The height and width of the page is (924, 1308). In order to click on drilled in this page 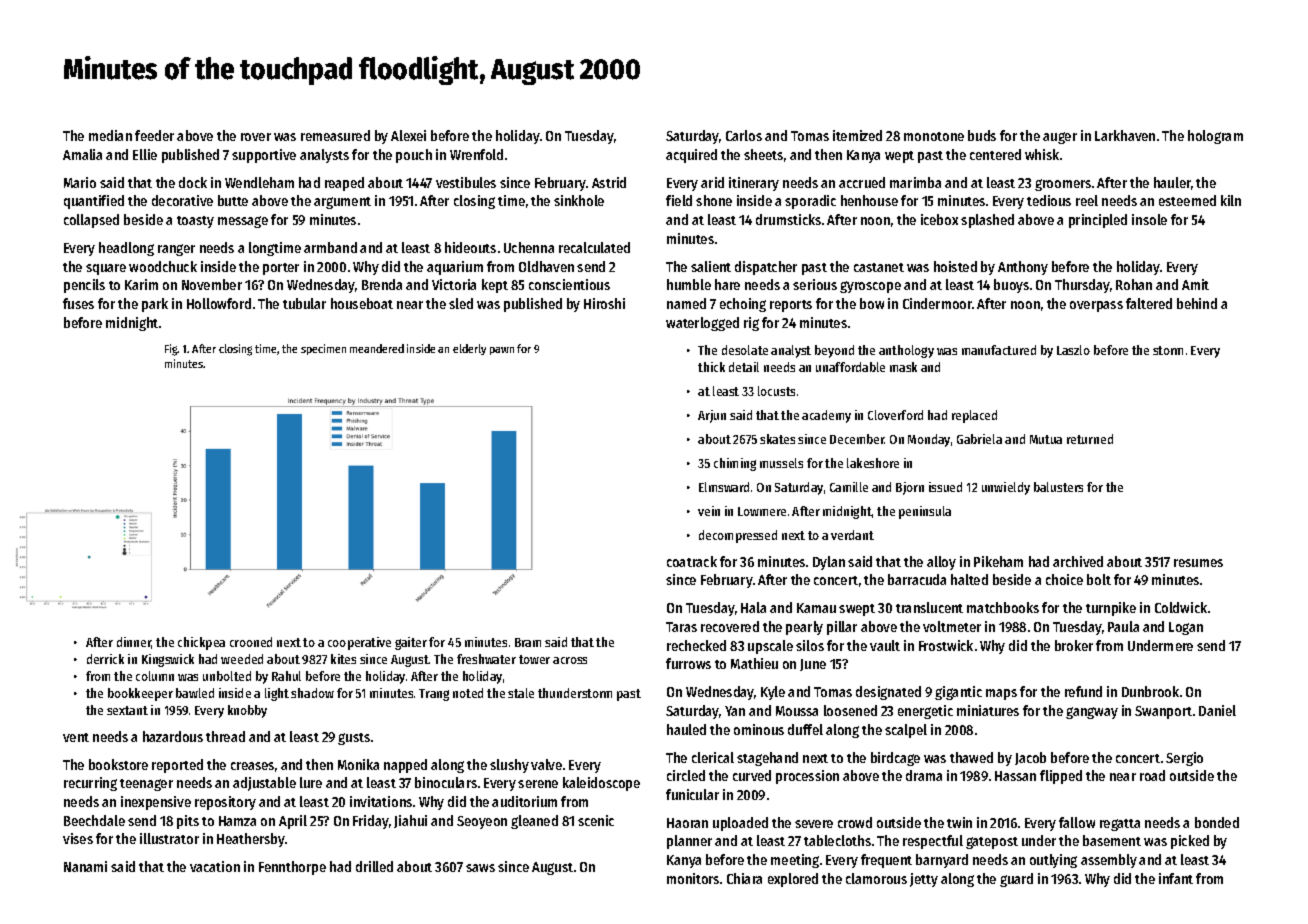, I will do `click(374, 866)`.
